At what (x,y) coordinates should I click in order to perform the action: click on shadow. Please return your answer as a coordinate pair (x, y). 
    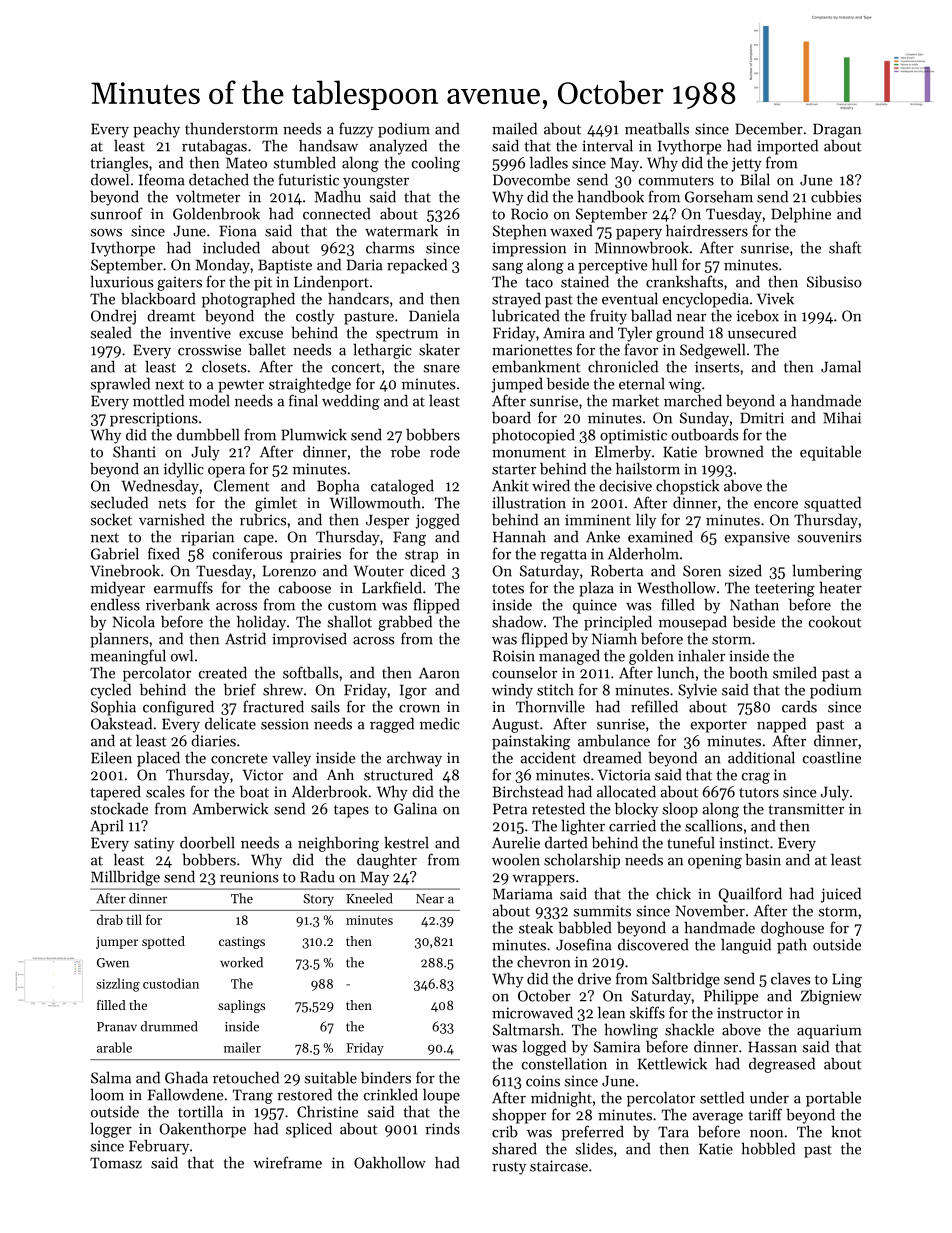
    Looking at the image, I should click on (517, 621).
